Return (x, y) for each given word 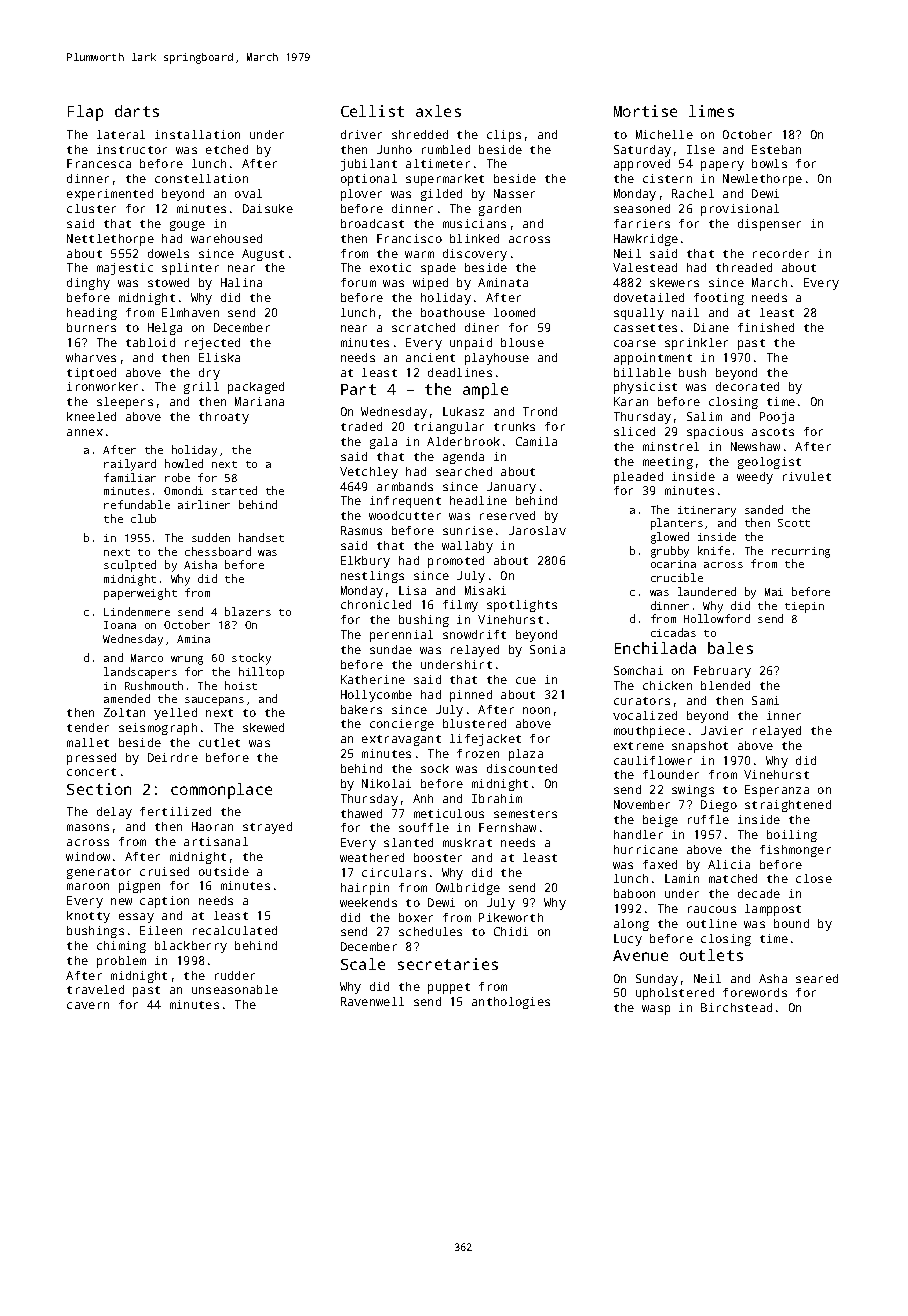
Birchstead (736, 1007)
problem (121, 962)
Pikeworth (511, 917)
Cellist (372, 111)
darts (137, 111)
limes (711, 111)
